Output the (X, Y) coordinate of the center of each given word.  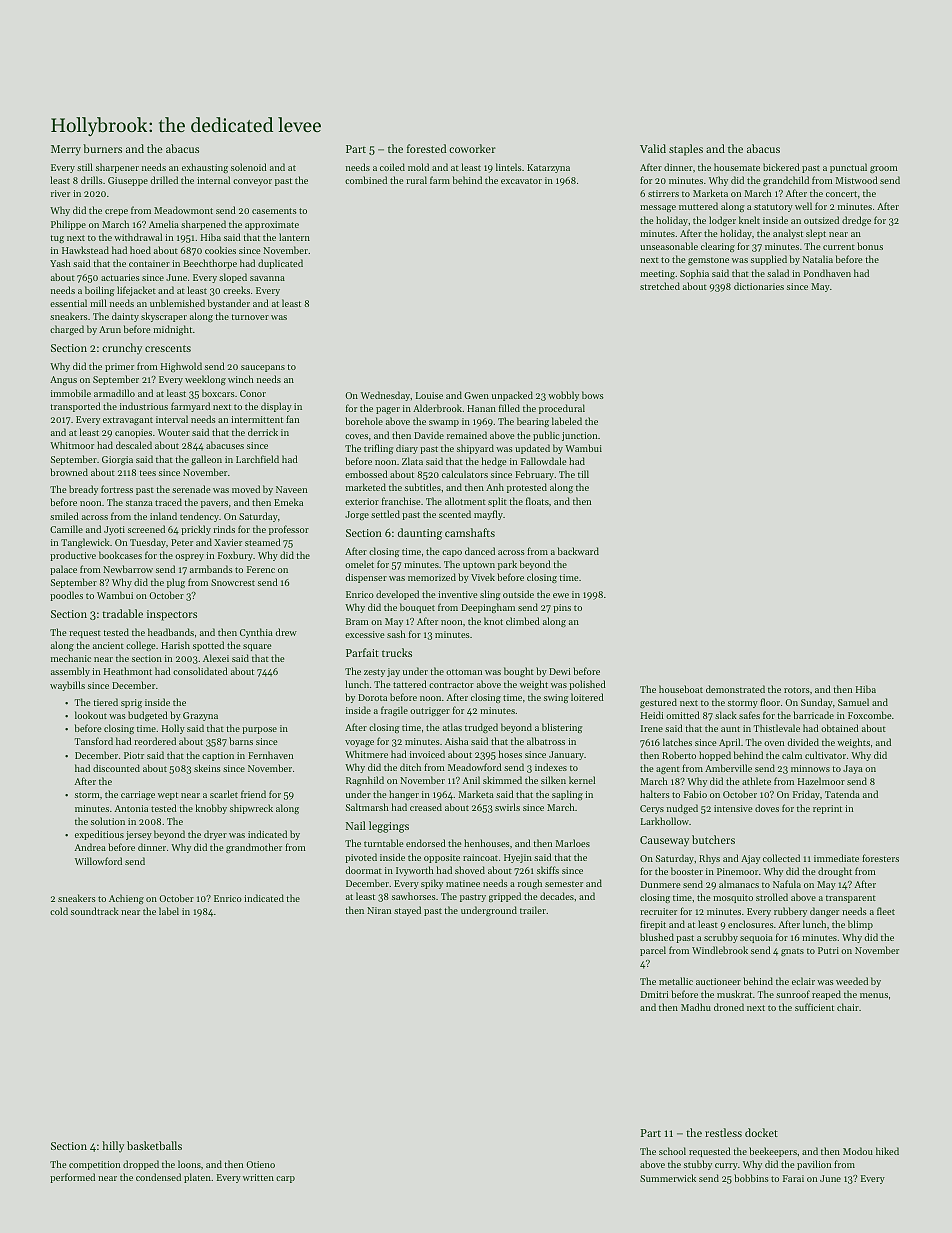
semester (564, 884)
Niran (379, 910)
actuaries (120, 277)
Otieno (260, 1164)
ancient (108, 645)
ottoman (464, 672)
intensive (733, 808)
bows (593, 395)
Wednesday (386, 396)
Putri (828, 950)
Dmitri (655, 994)
